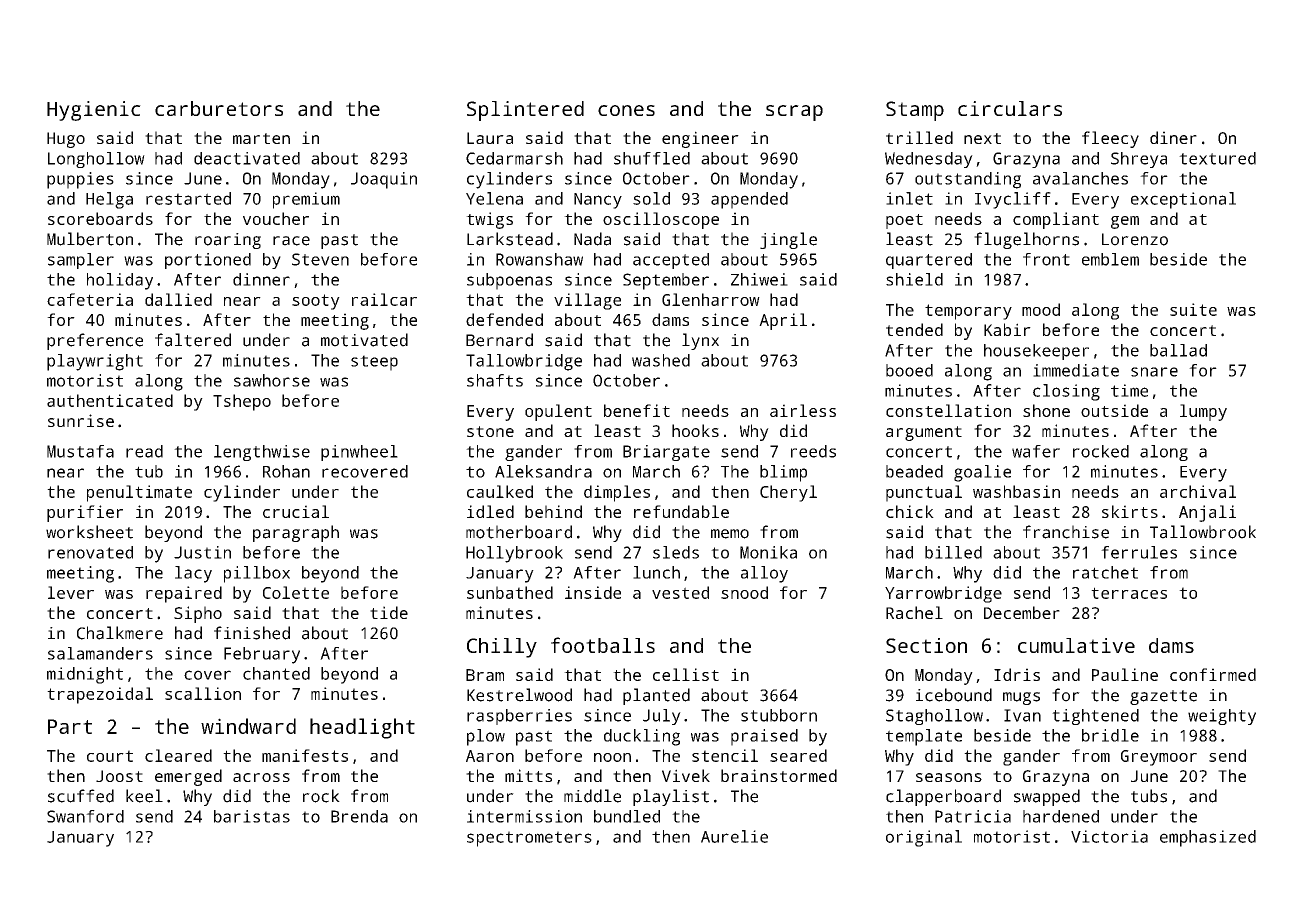 The image size is (1308, 924). What do you see at coordinates (305, 755) in the page?
I see `manifests` at bounding box center [305, 755].
